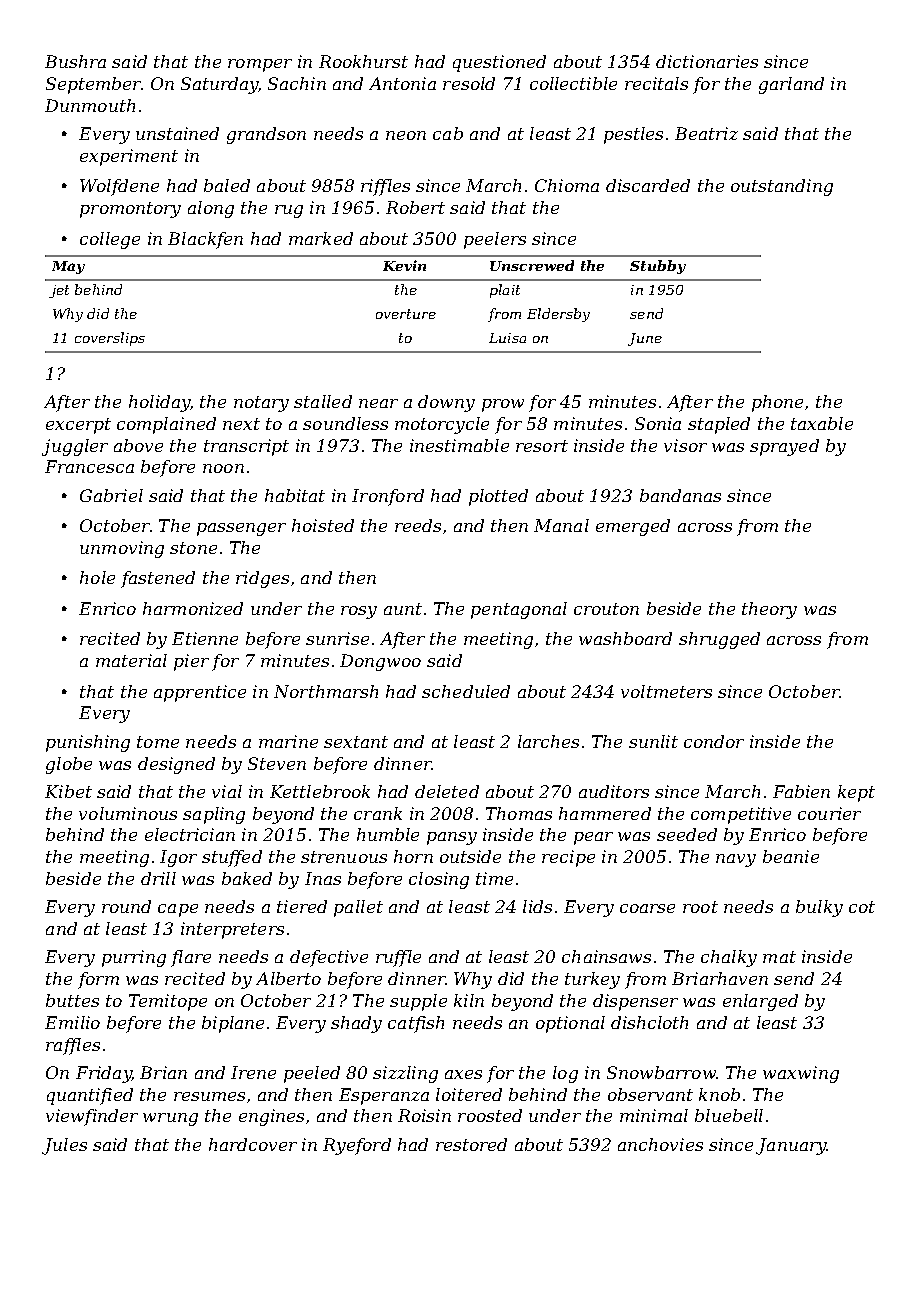 Image resolution: width=924 pixels, height=1314 pixels. Describe the element at coordinates (769, 610) in the image. I see `theory` at that location.
